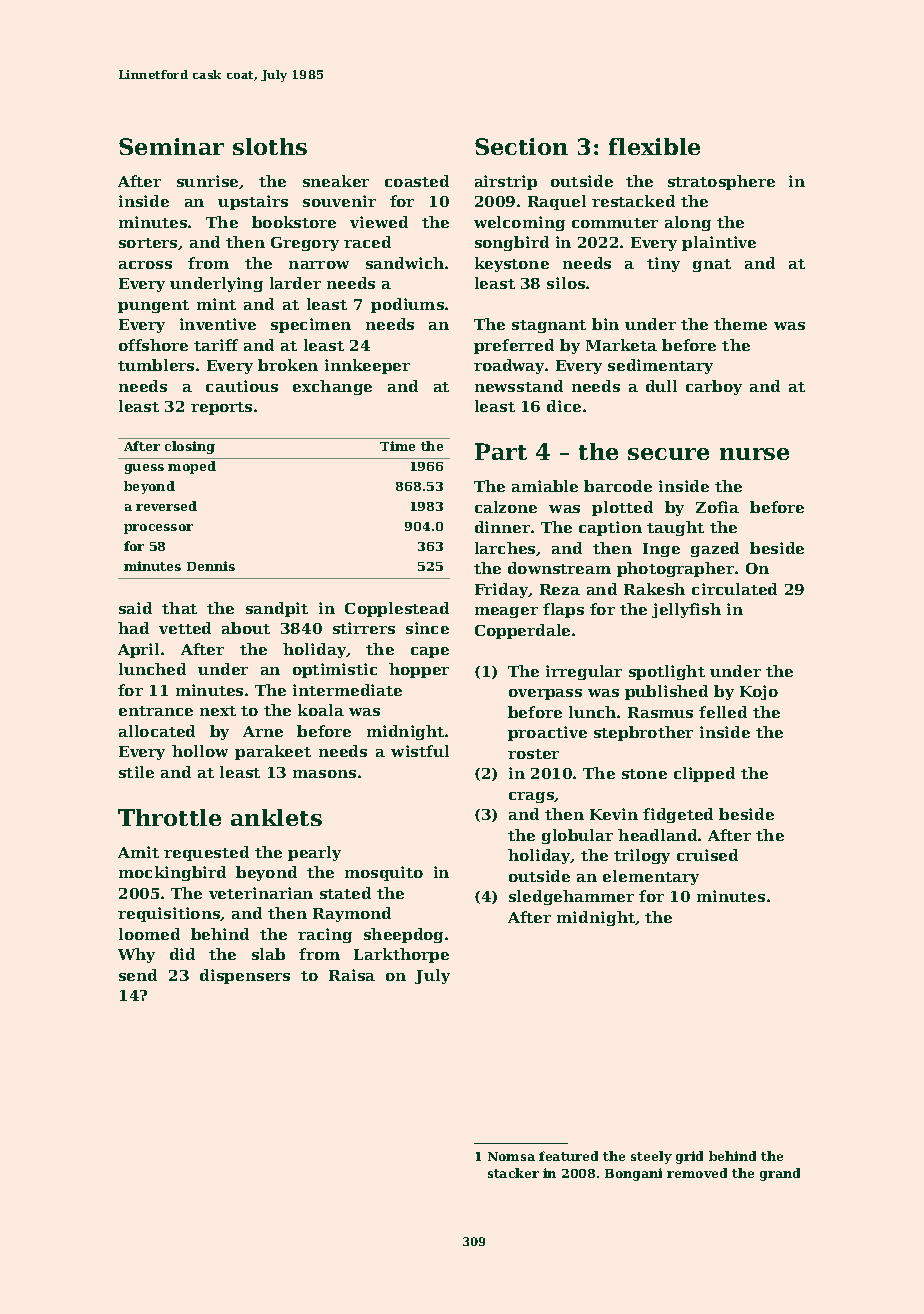 This page has width=924, height=1314. What do you see at coordinates (564, 406) in the page?
I see `dice` at bounding box center [564, 406].
